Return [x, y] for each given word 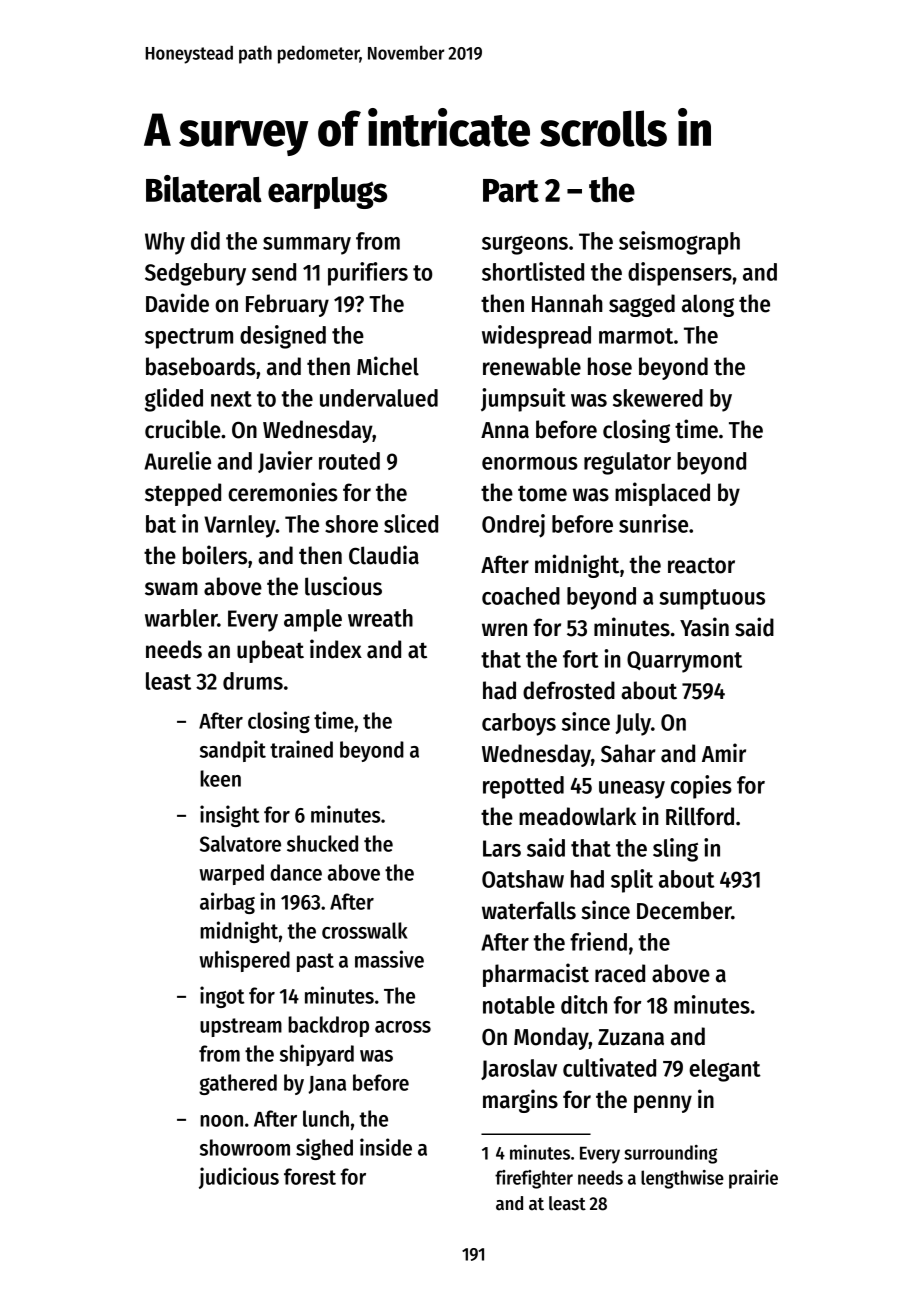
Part [511, 191]
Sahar [628, 753]
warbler [181, 618]
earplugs [327, 193]
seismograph [679, 243]
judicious [239, 1178]
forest [310, 1176]
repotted [523, 787]
